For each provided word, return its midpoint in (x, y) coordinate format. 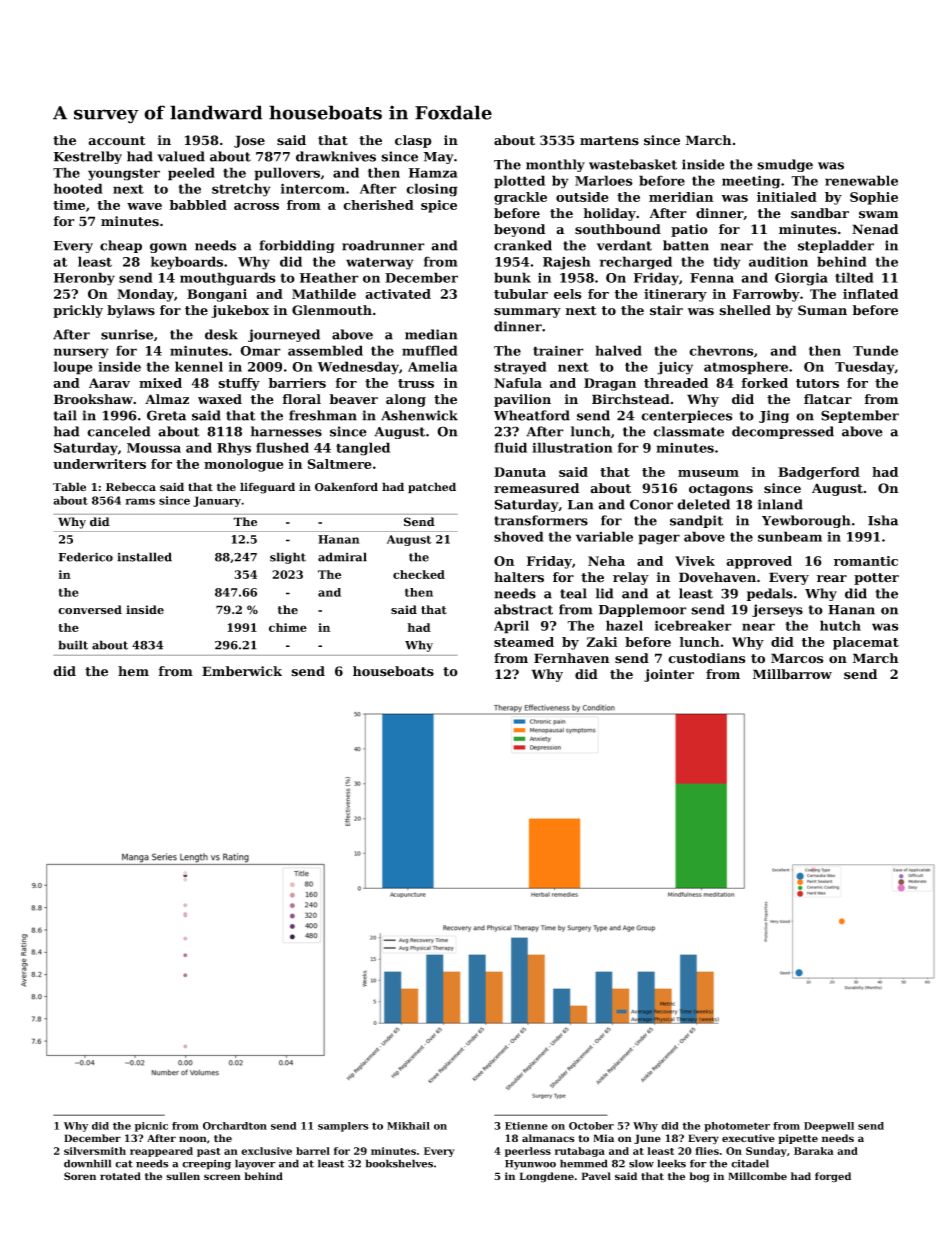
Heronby (84, 279)
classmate (688, 431)
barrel (313, 1151)
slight (288, 558)
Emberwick (242, 671)
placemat (866, 643)
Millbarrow (792, 674)
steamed (524, 642)
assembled (325, 350)
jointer (669, 675)
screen (222, 1177)
